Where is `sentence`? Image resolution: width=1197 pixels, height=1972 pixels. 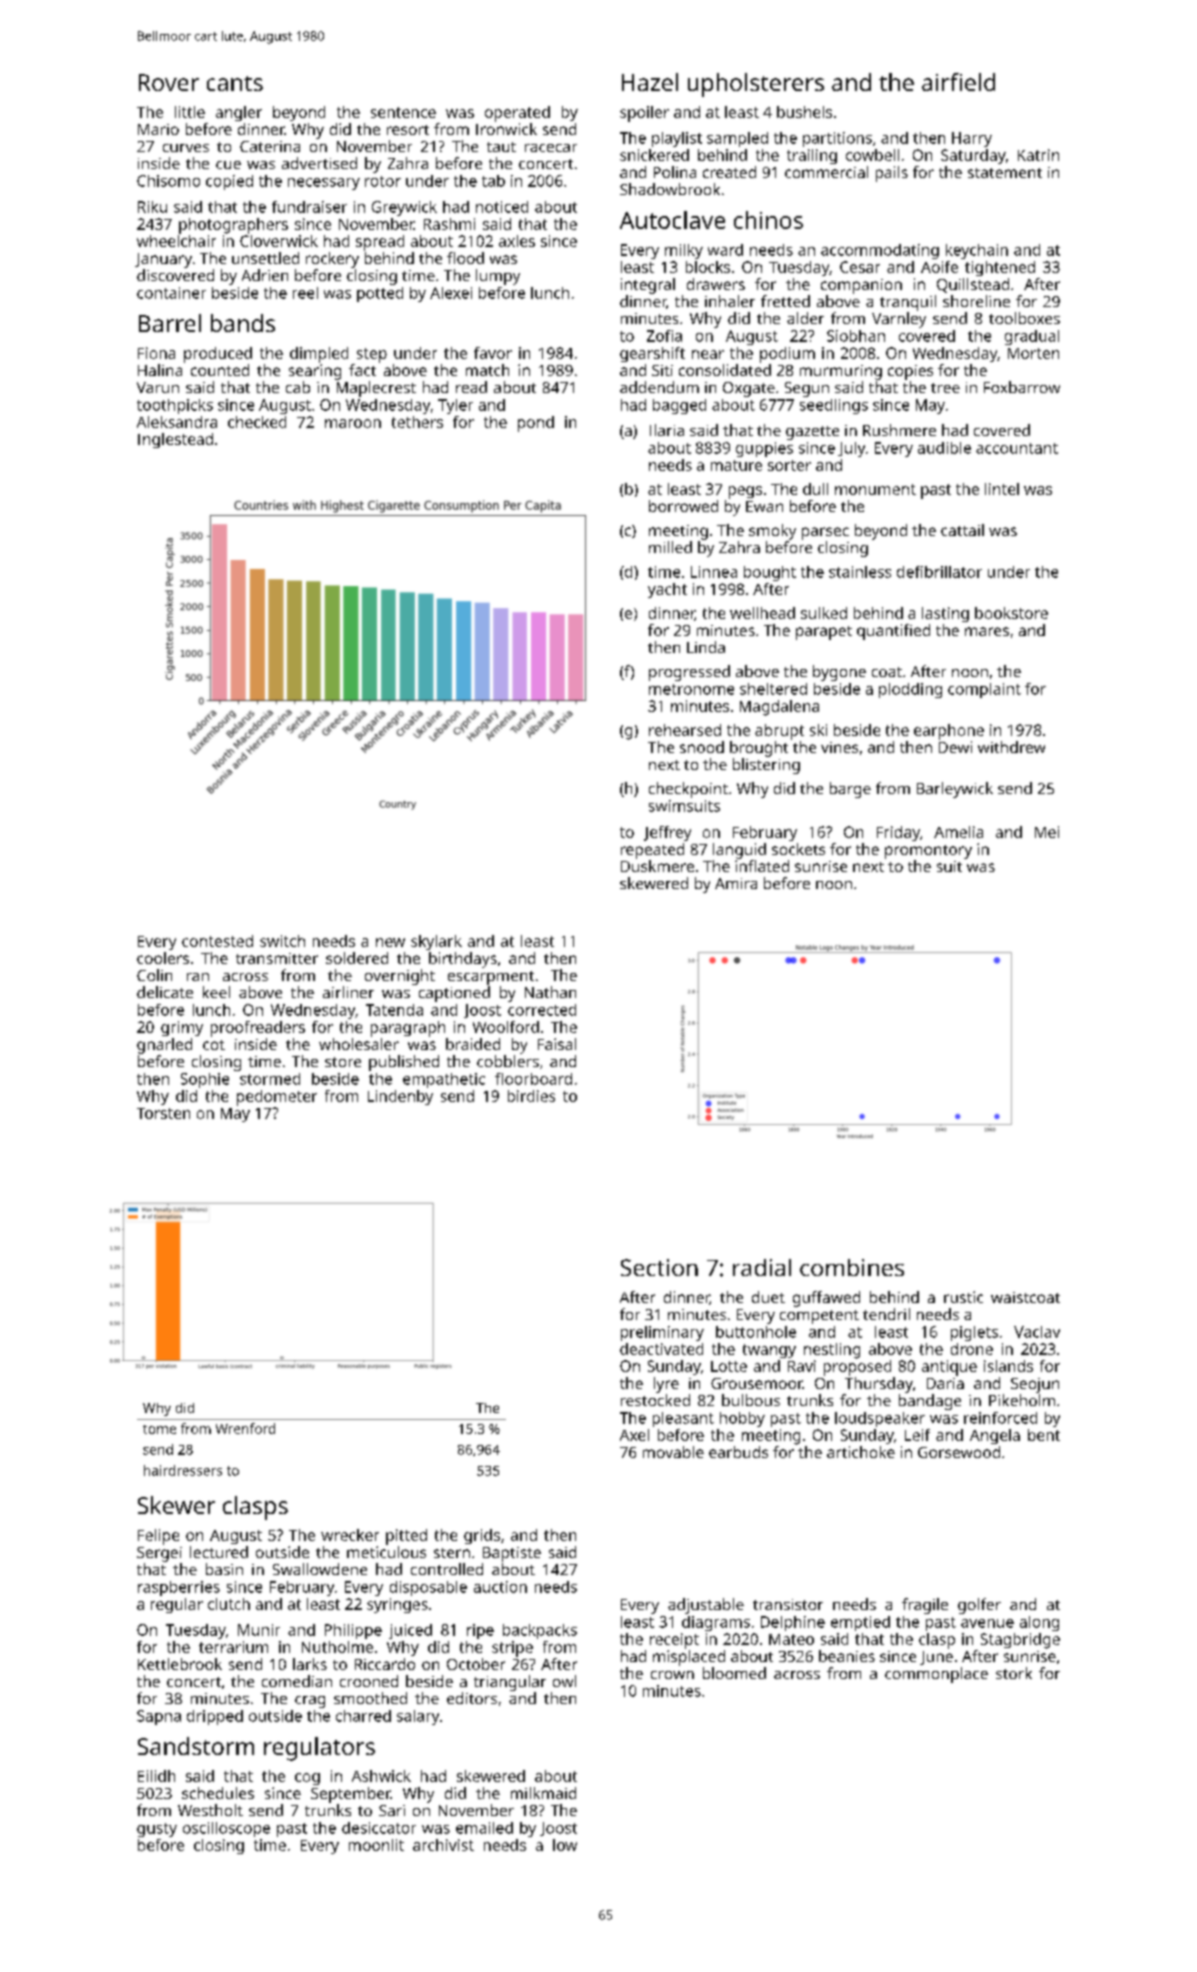
sentence is located at coordinates (403, 112).
